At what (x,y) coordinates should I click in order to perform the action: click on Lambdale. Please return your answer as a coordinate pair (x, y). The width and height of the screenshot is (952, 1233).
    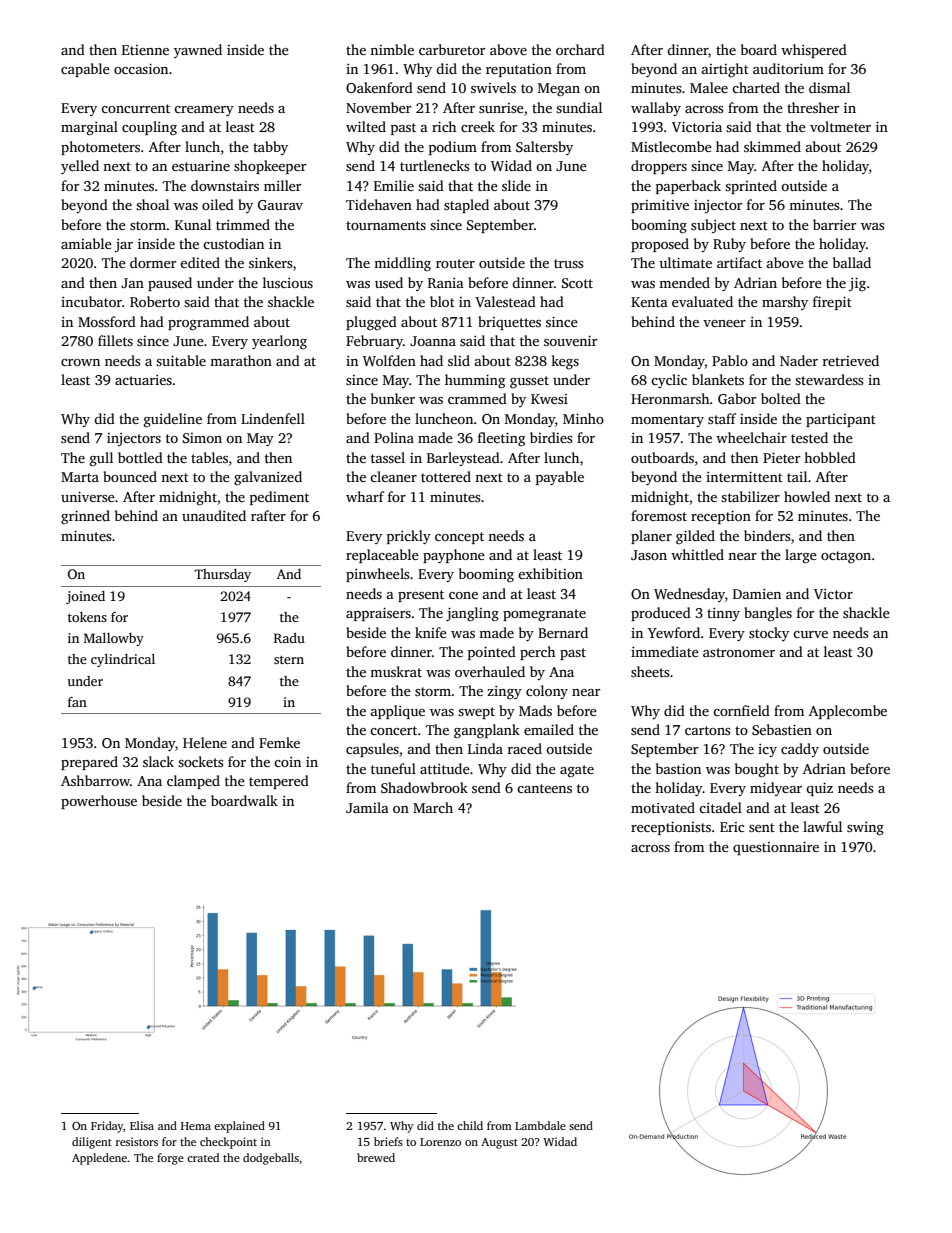
    Looking at the image, I should click on (540, 1125).
